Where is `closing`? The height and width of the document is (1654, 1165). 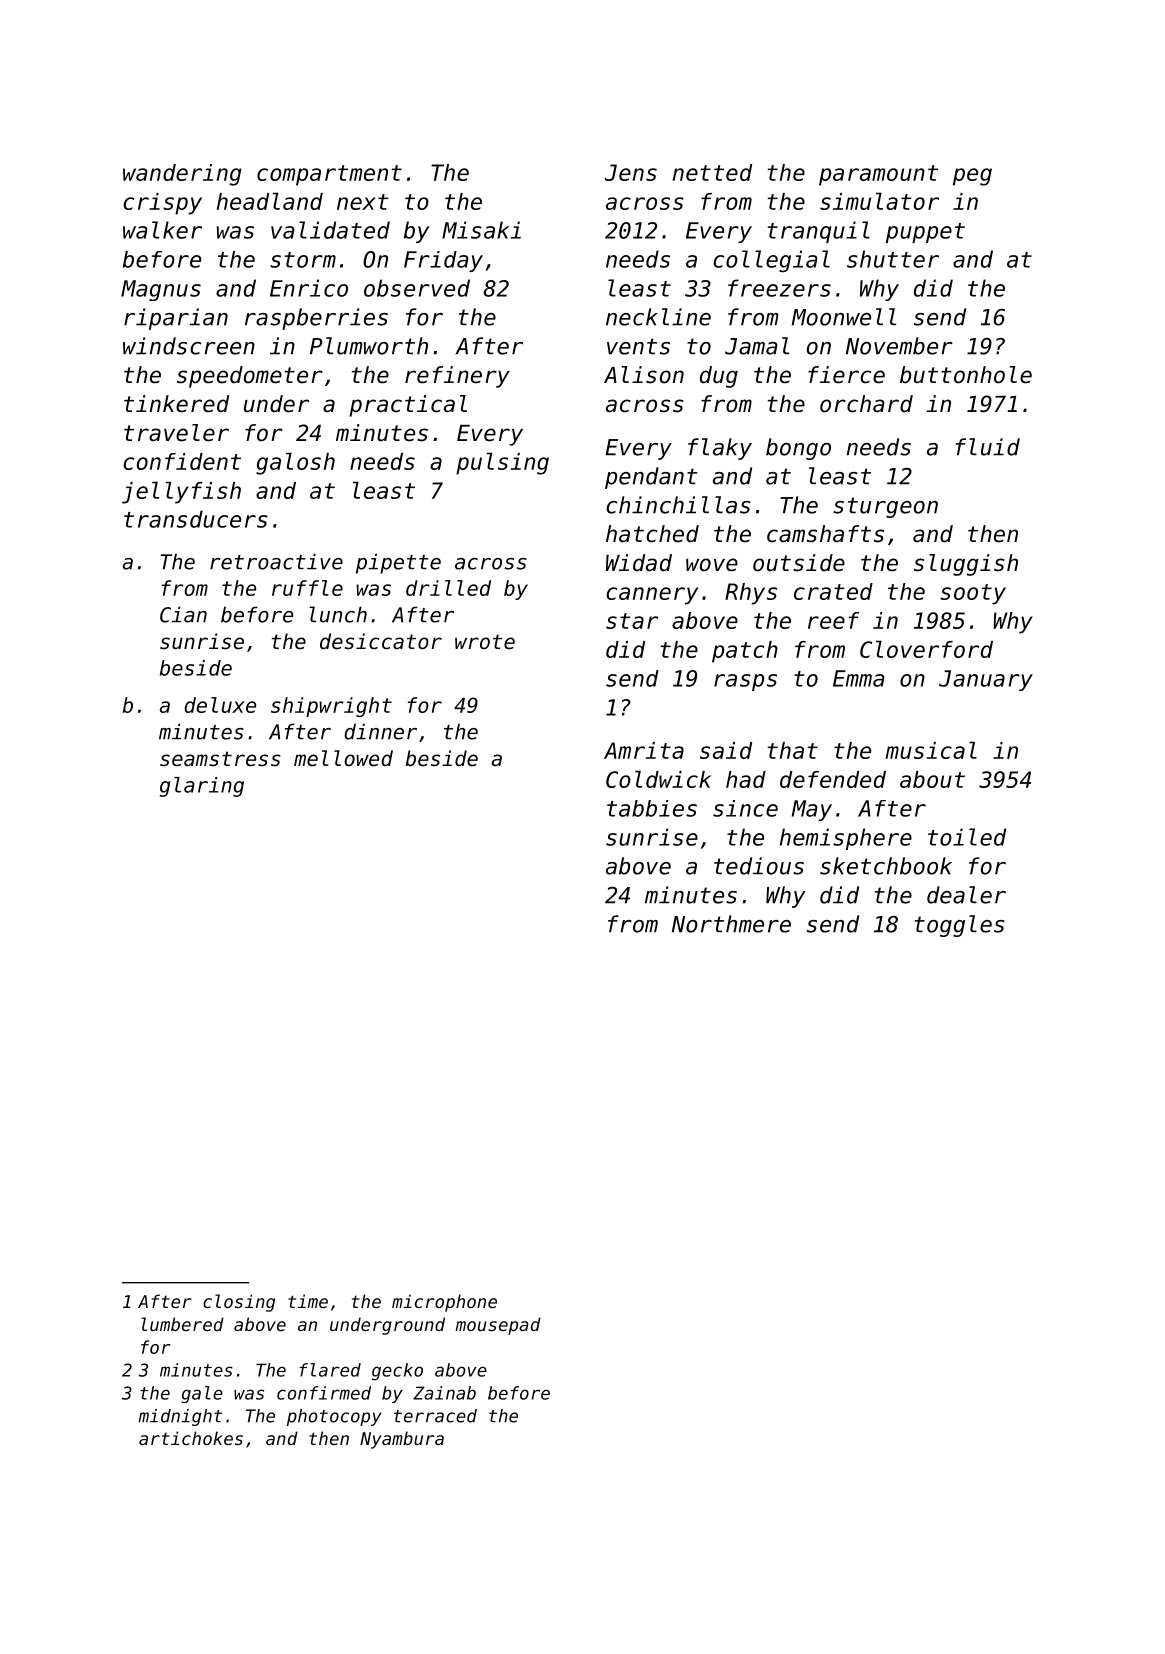
closing is located at coordinates (239, 1303).
